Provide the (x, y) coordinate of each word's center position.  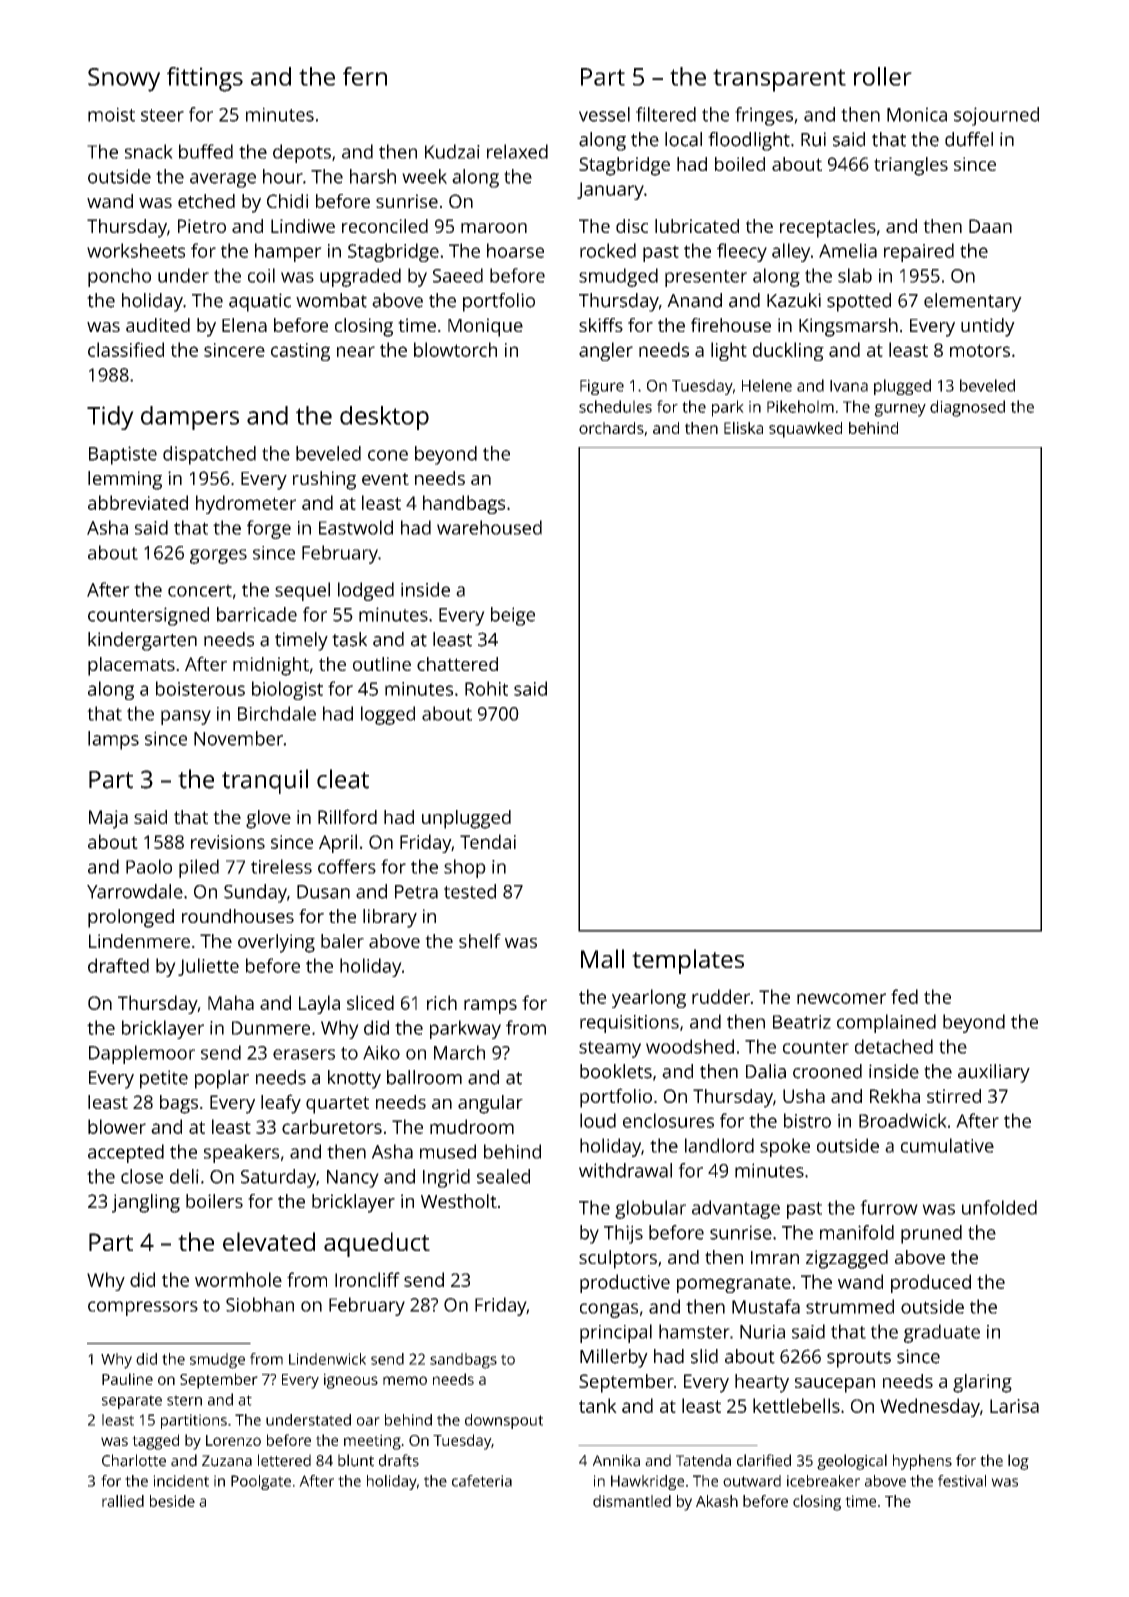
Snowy (124, 80)
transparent (779, 80)
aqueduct (377, 1244)
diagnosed (967, 408)
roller (883, 76)
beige (513, 616)
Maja (108, 819)
